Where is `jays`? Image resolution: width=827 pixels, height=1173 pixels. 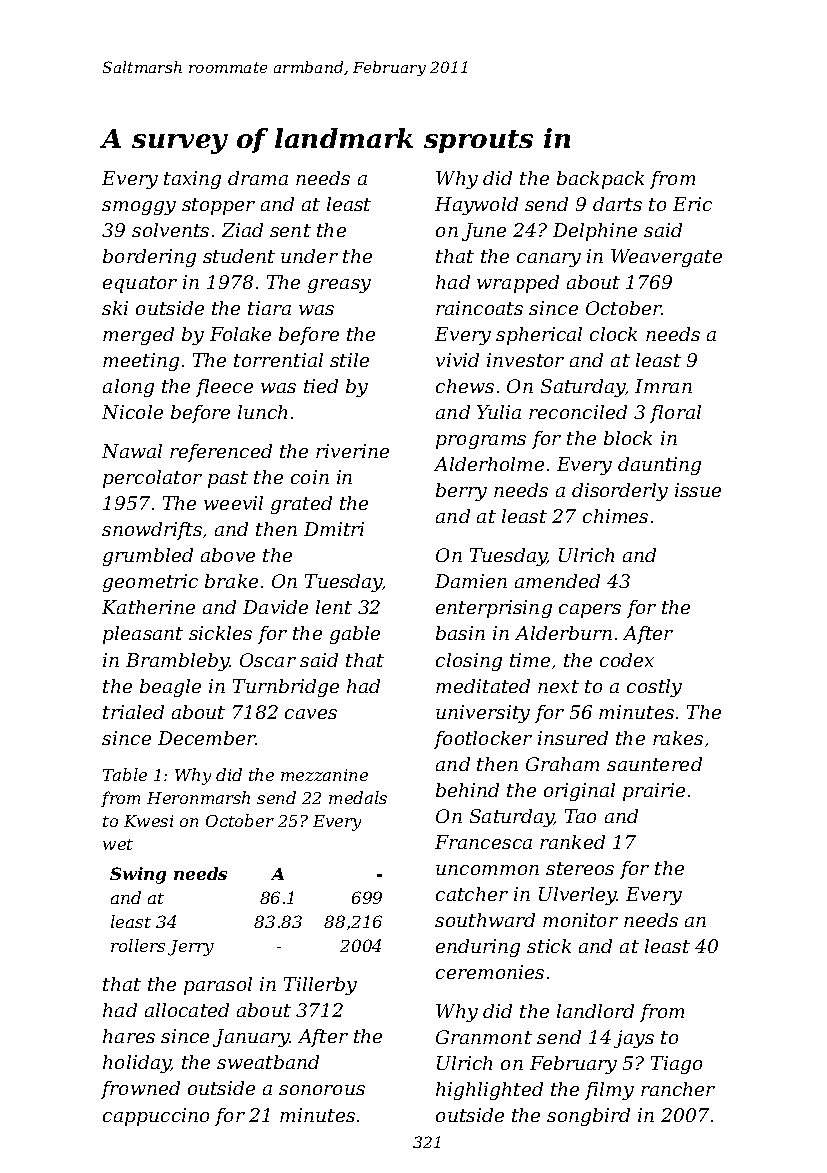 jays is located at coordinates (634, 1039).
